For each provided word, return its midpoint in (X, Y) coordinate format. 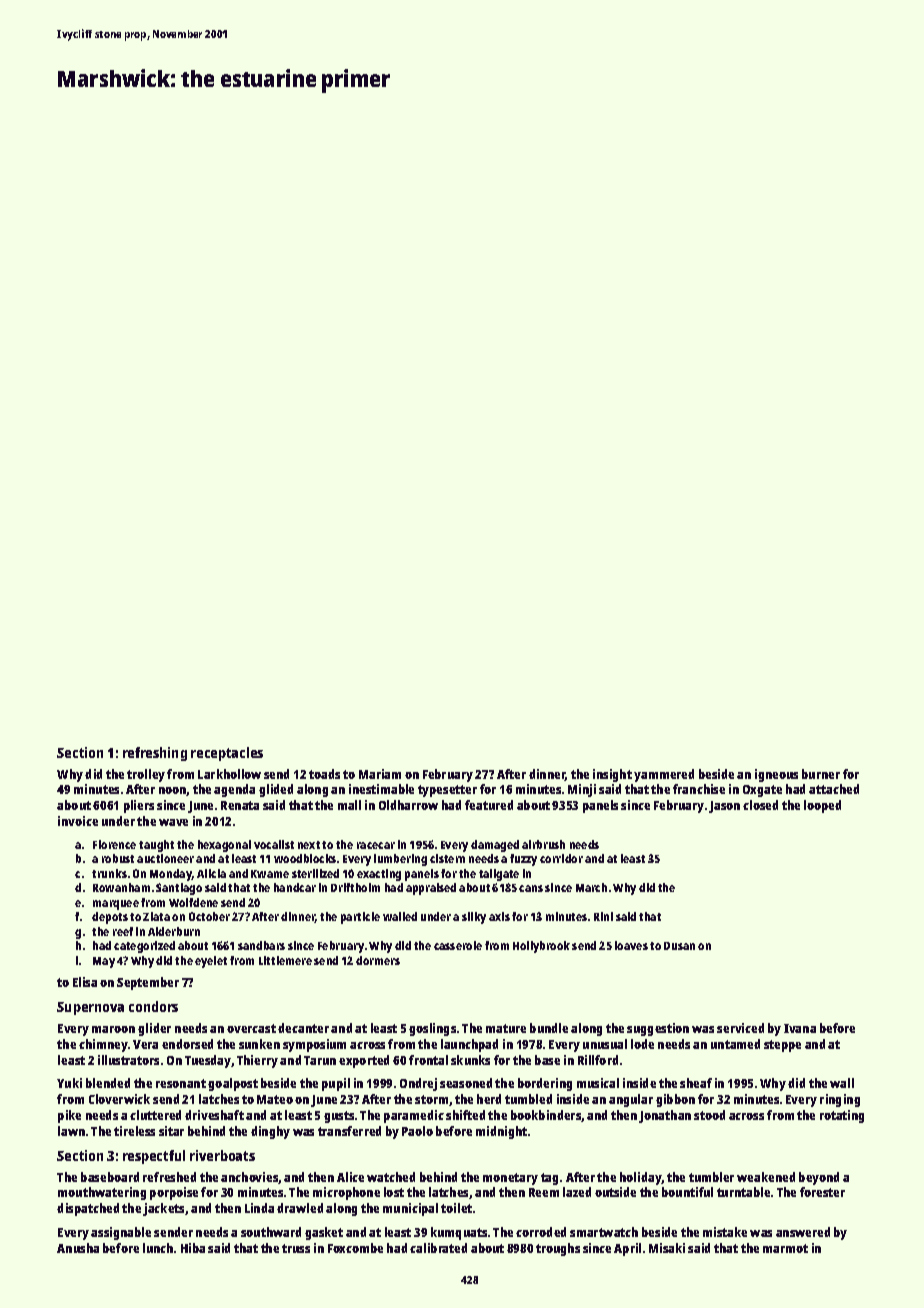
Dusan (679, 946)
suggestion (658, 1029)
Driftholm (355, 887)
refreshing (155, 754)
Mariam (380, 774)
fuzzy (523, 860)
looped (822, 806)
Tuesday (208, 1061)
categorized (144, 947)
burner (821, 774)
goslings (432, 1029)
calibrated (438, 1248)
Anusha (78, 1248)
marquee (116, 905)
